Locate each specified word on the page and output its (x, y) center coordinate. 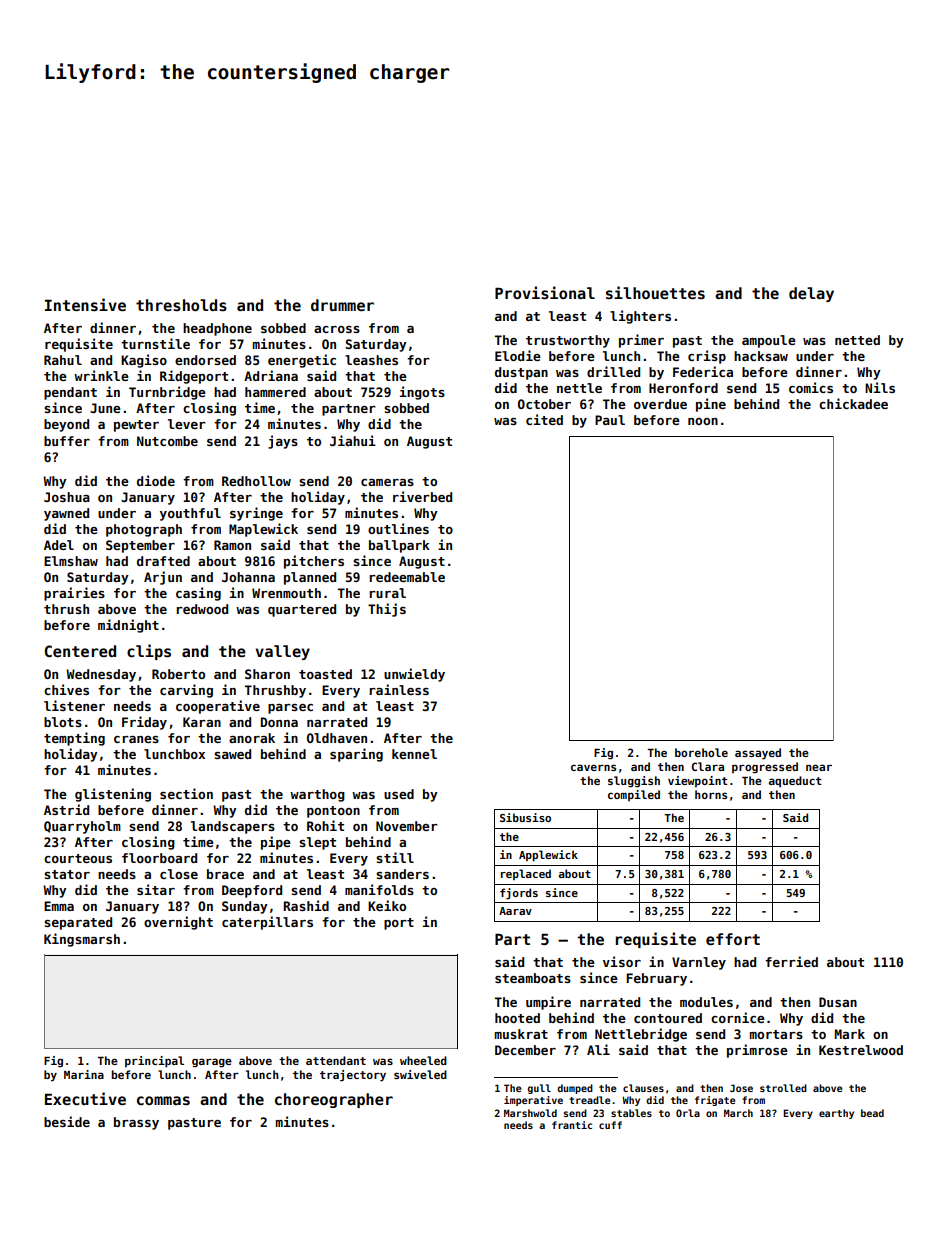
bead (872, 1113)
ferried (791, 961)
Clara (708, 766)
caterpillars (267, 923)
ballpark (399, 546)
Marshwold (530, 1113)
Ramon (232, 545)
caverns (593, 767)
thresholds (181, 305)
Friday (144, 723)
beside (67, 1121)
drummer (342, 305)
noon (703, 421)
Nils (880, 387)
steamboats (533, 978)
